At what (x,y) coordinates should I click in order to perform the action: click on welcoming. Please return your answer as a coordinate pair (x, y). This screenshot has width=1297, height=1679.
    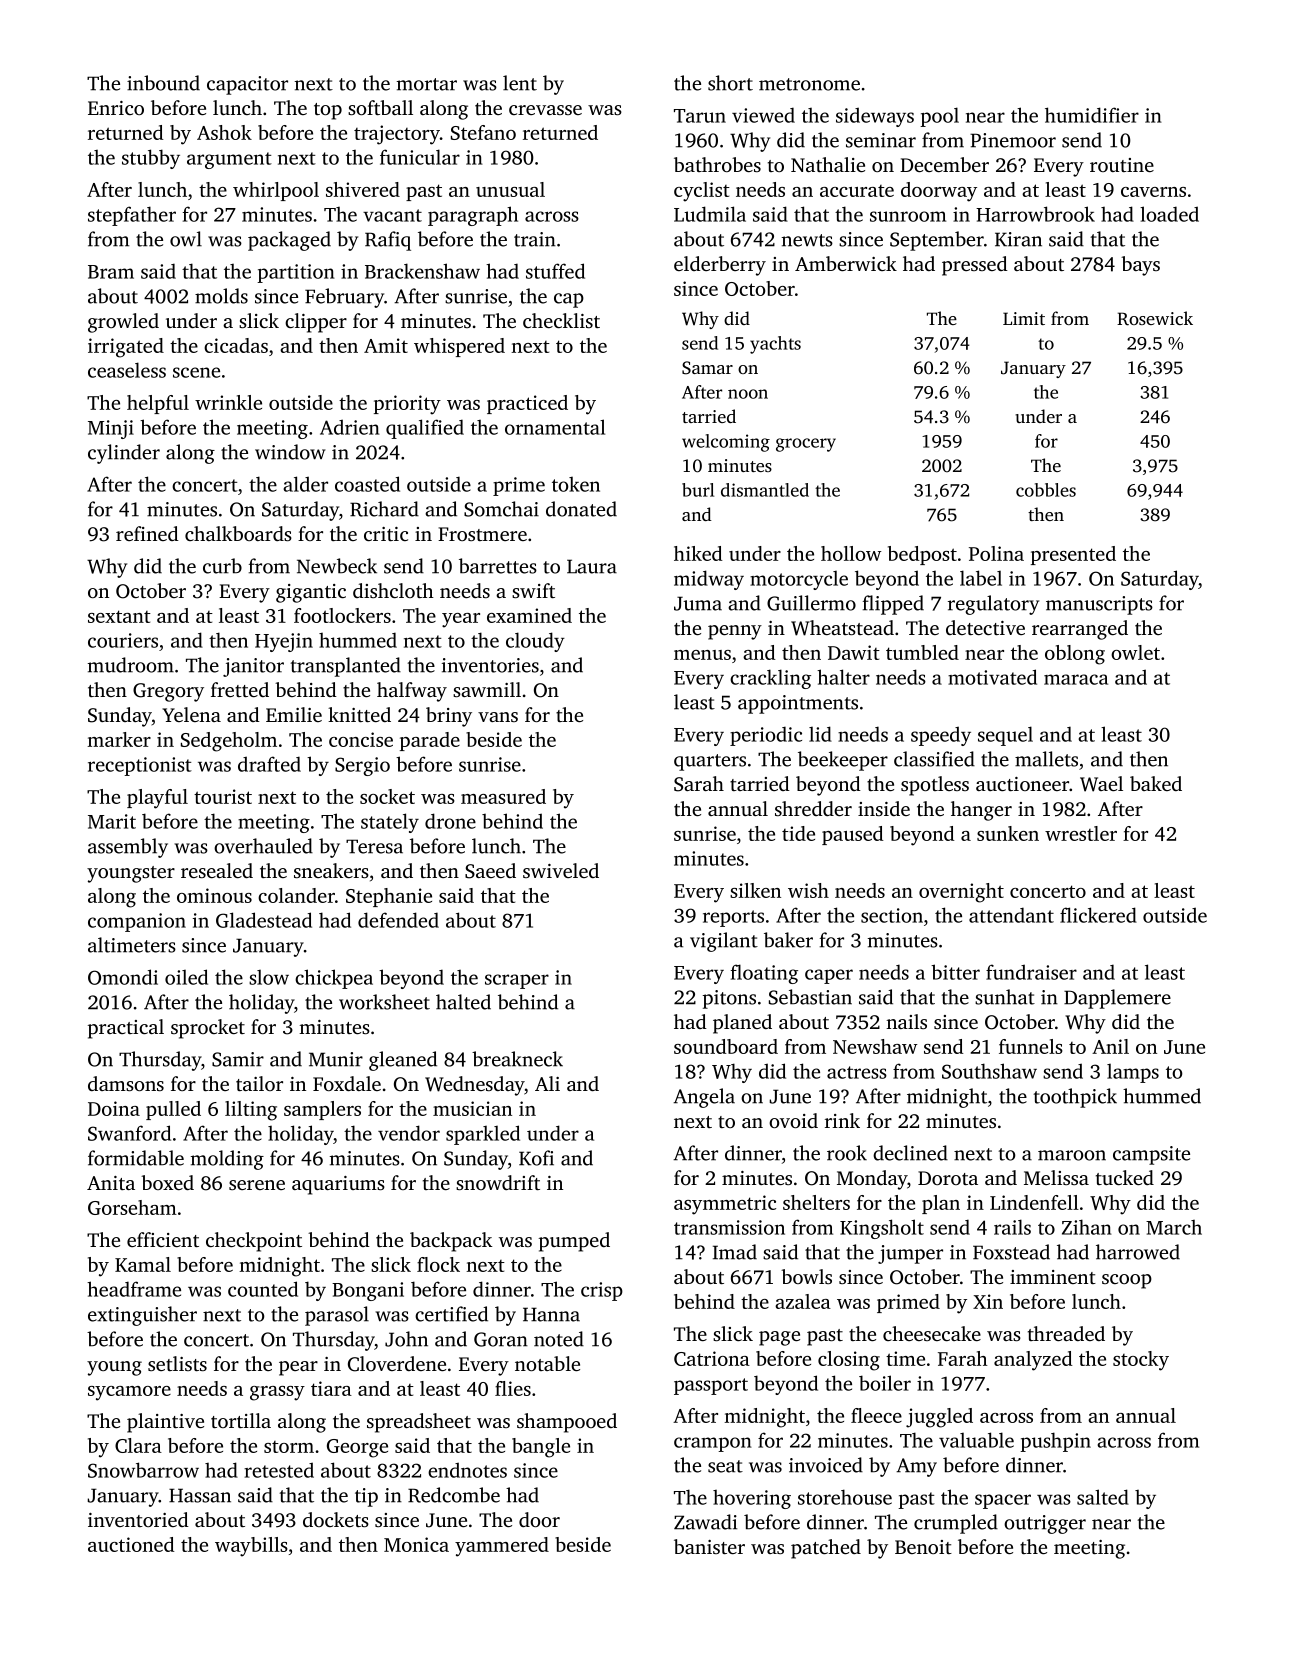
    Looking at the image, I should click on (726, 443).
